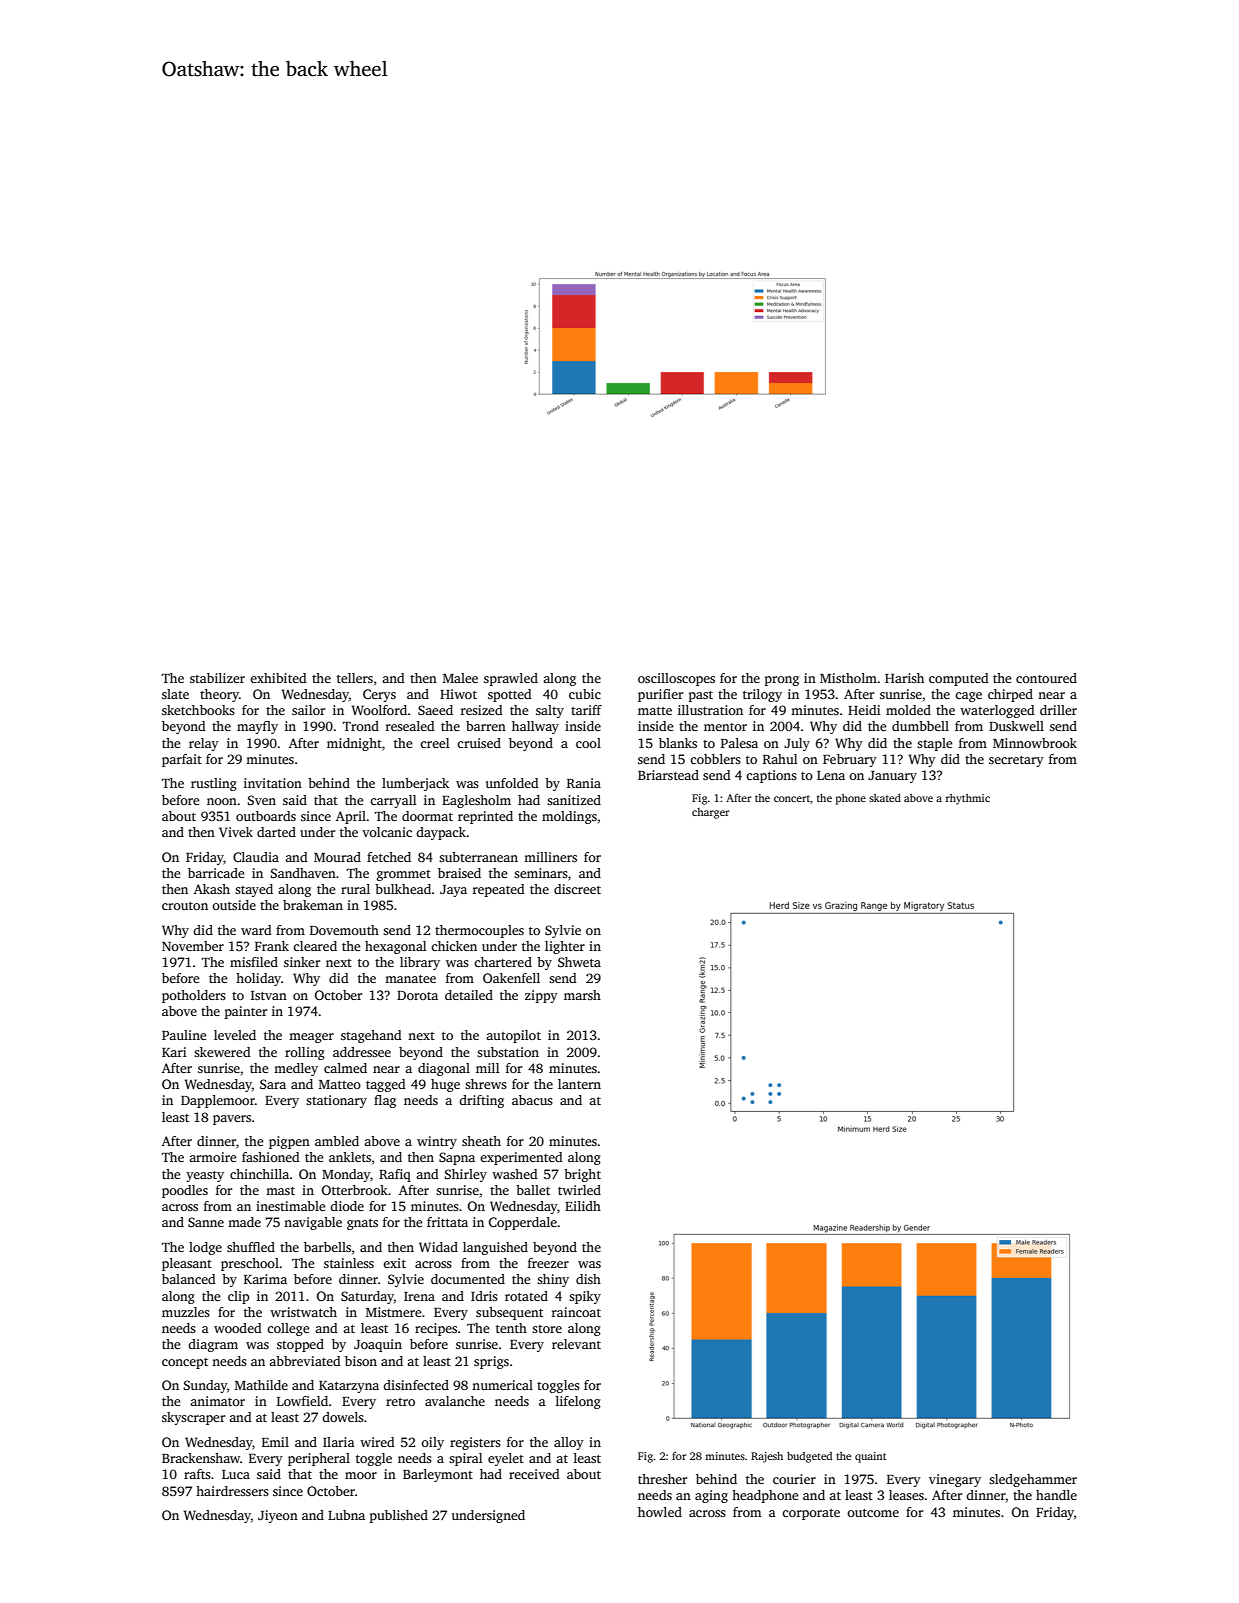  I want to click on lumberjack, so click(415, 784).
